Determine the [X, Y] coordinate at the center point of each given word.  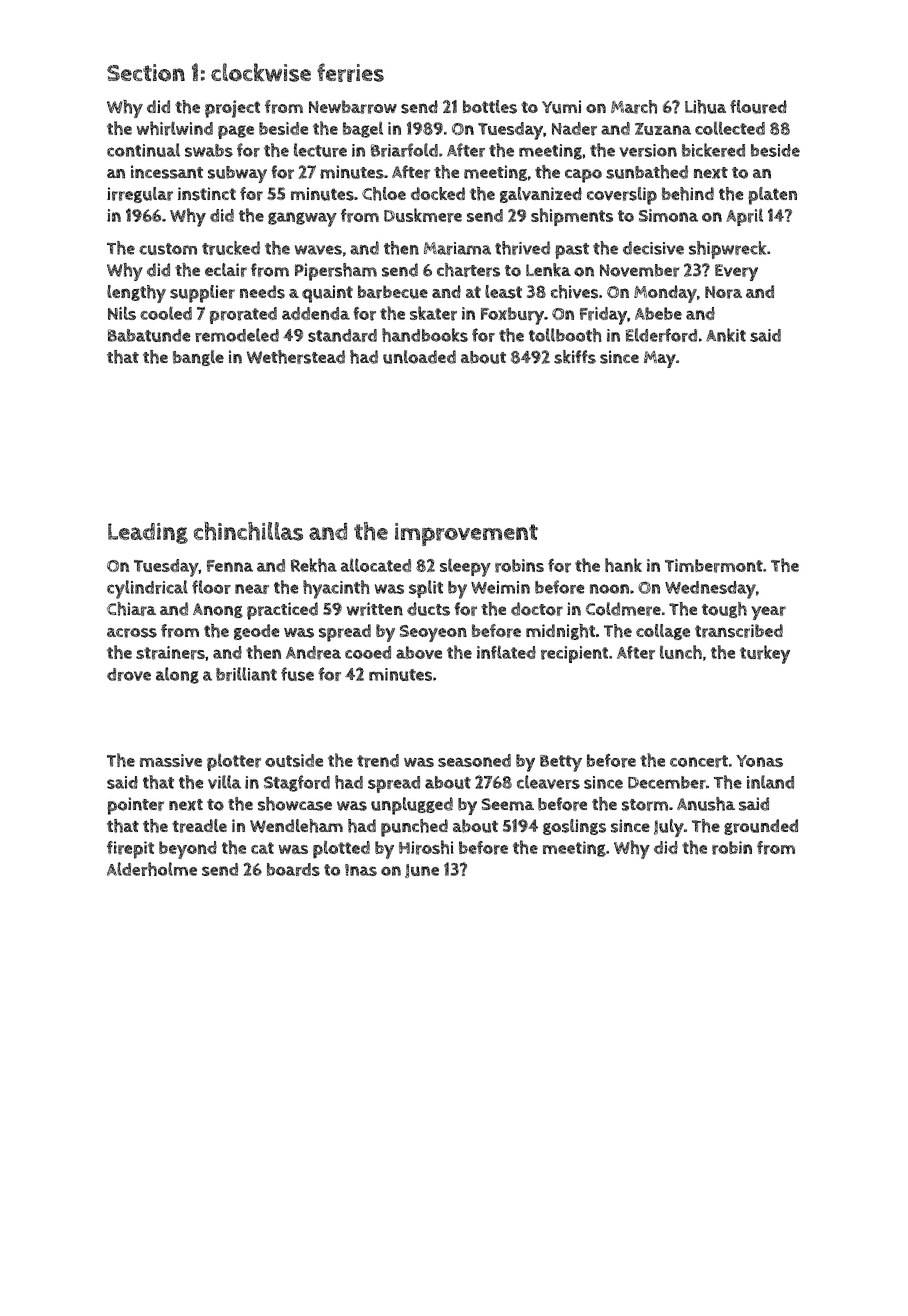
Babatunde [149, 335]
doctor [537, 609]
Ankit [726, 335]
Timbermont [714, 566]
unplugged [412, 806]
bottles [490, 107]
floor [211, 587]
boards [293, 869]
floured [758, 107]
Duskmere [423, 215]
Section [146, 73]
